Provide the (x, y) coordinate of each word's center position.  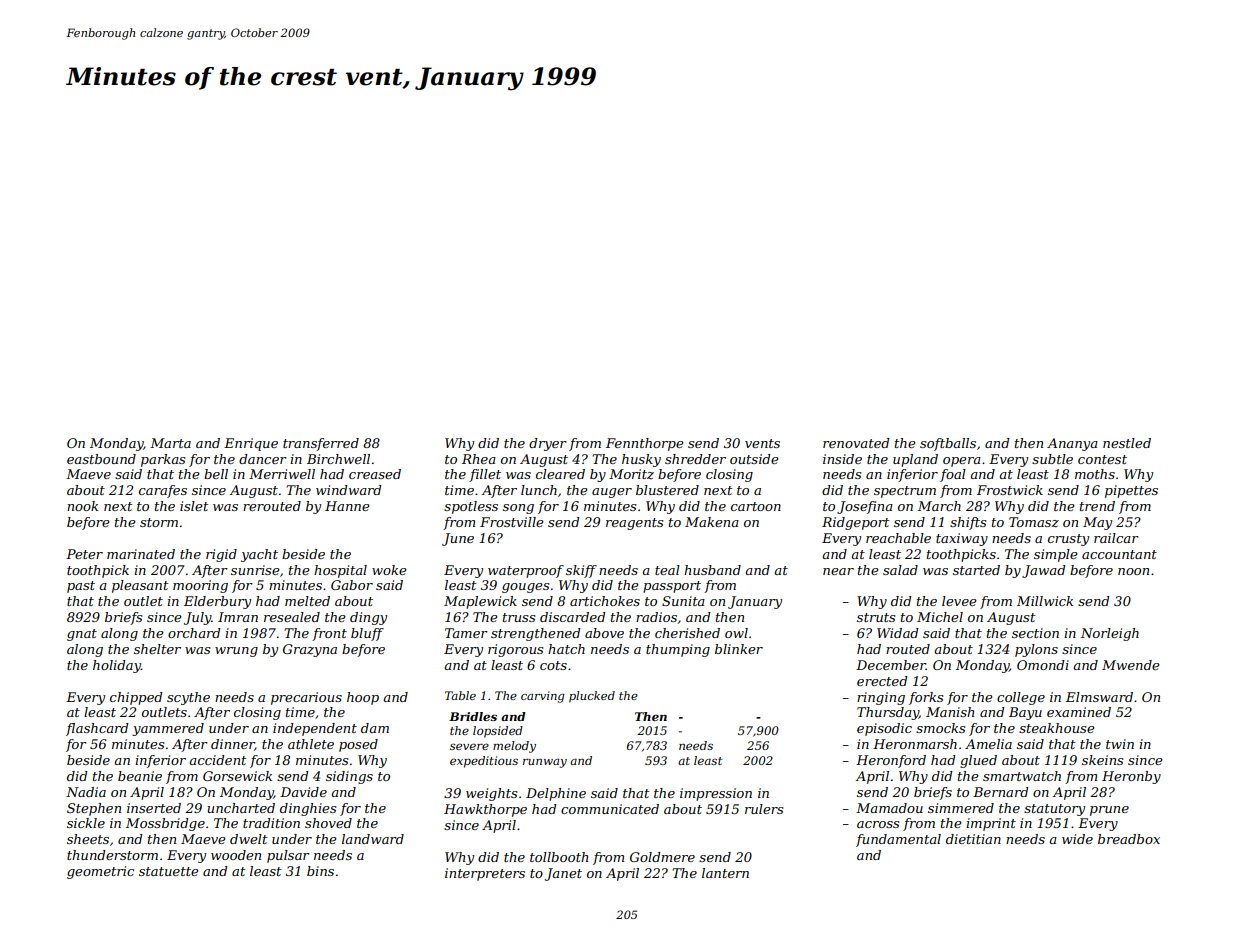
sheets (88, 839)
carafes (163, 491)
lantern (725, 873)
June (458, 539)
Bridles (473, 716)
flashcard (97, 729)
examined (1079, 712)
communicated (610, 809)
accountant (1119, 554)
